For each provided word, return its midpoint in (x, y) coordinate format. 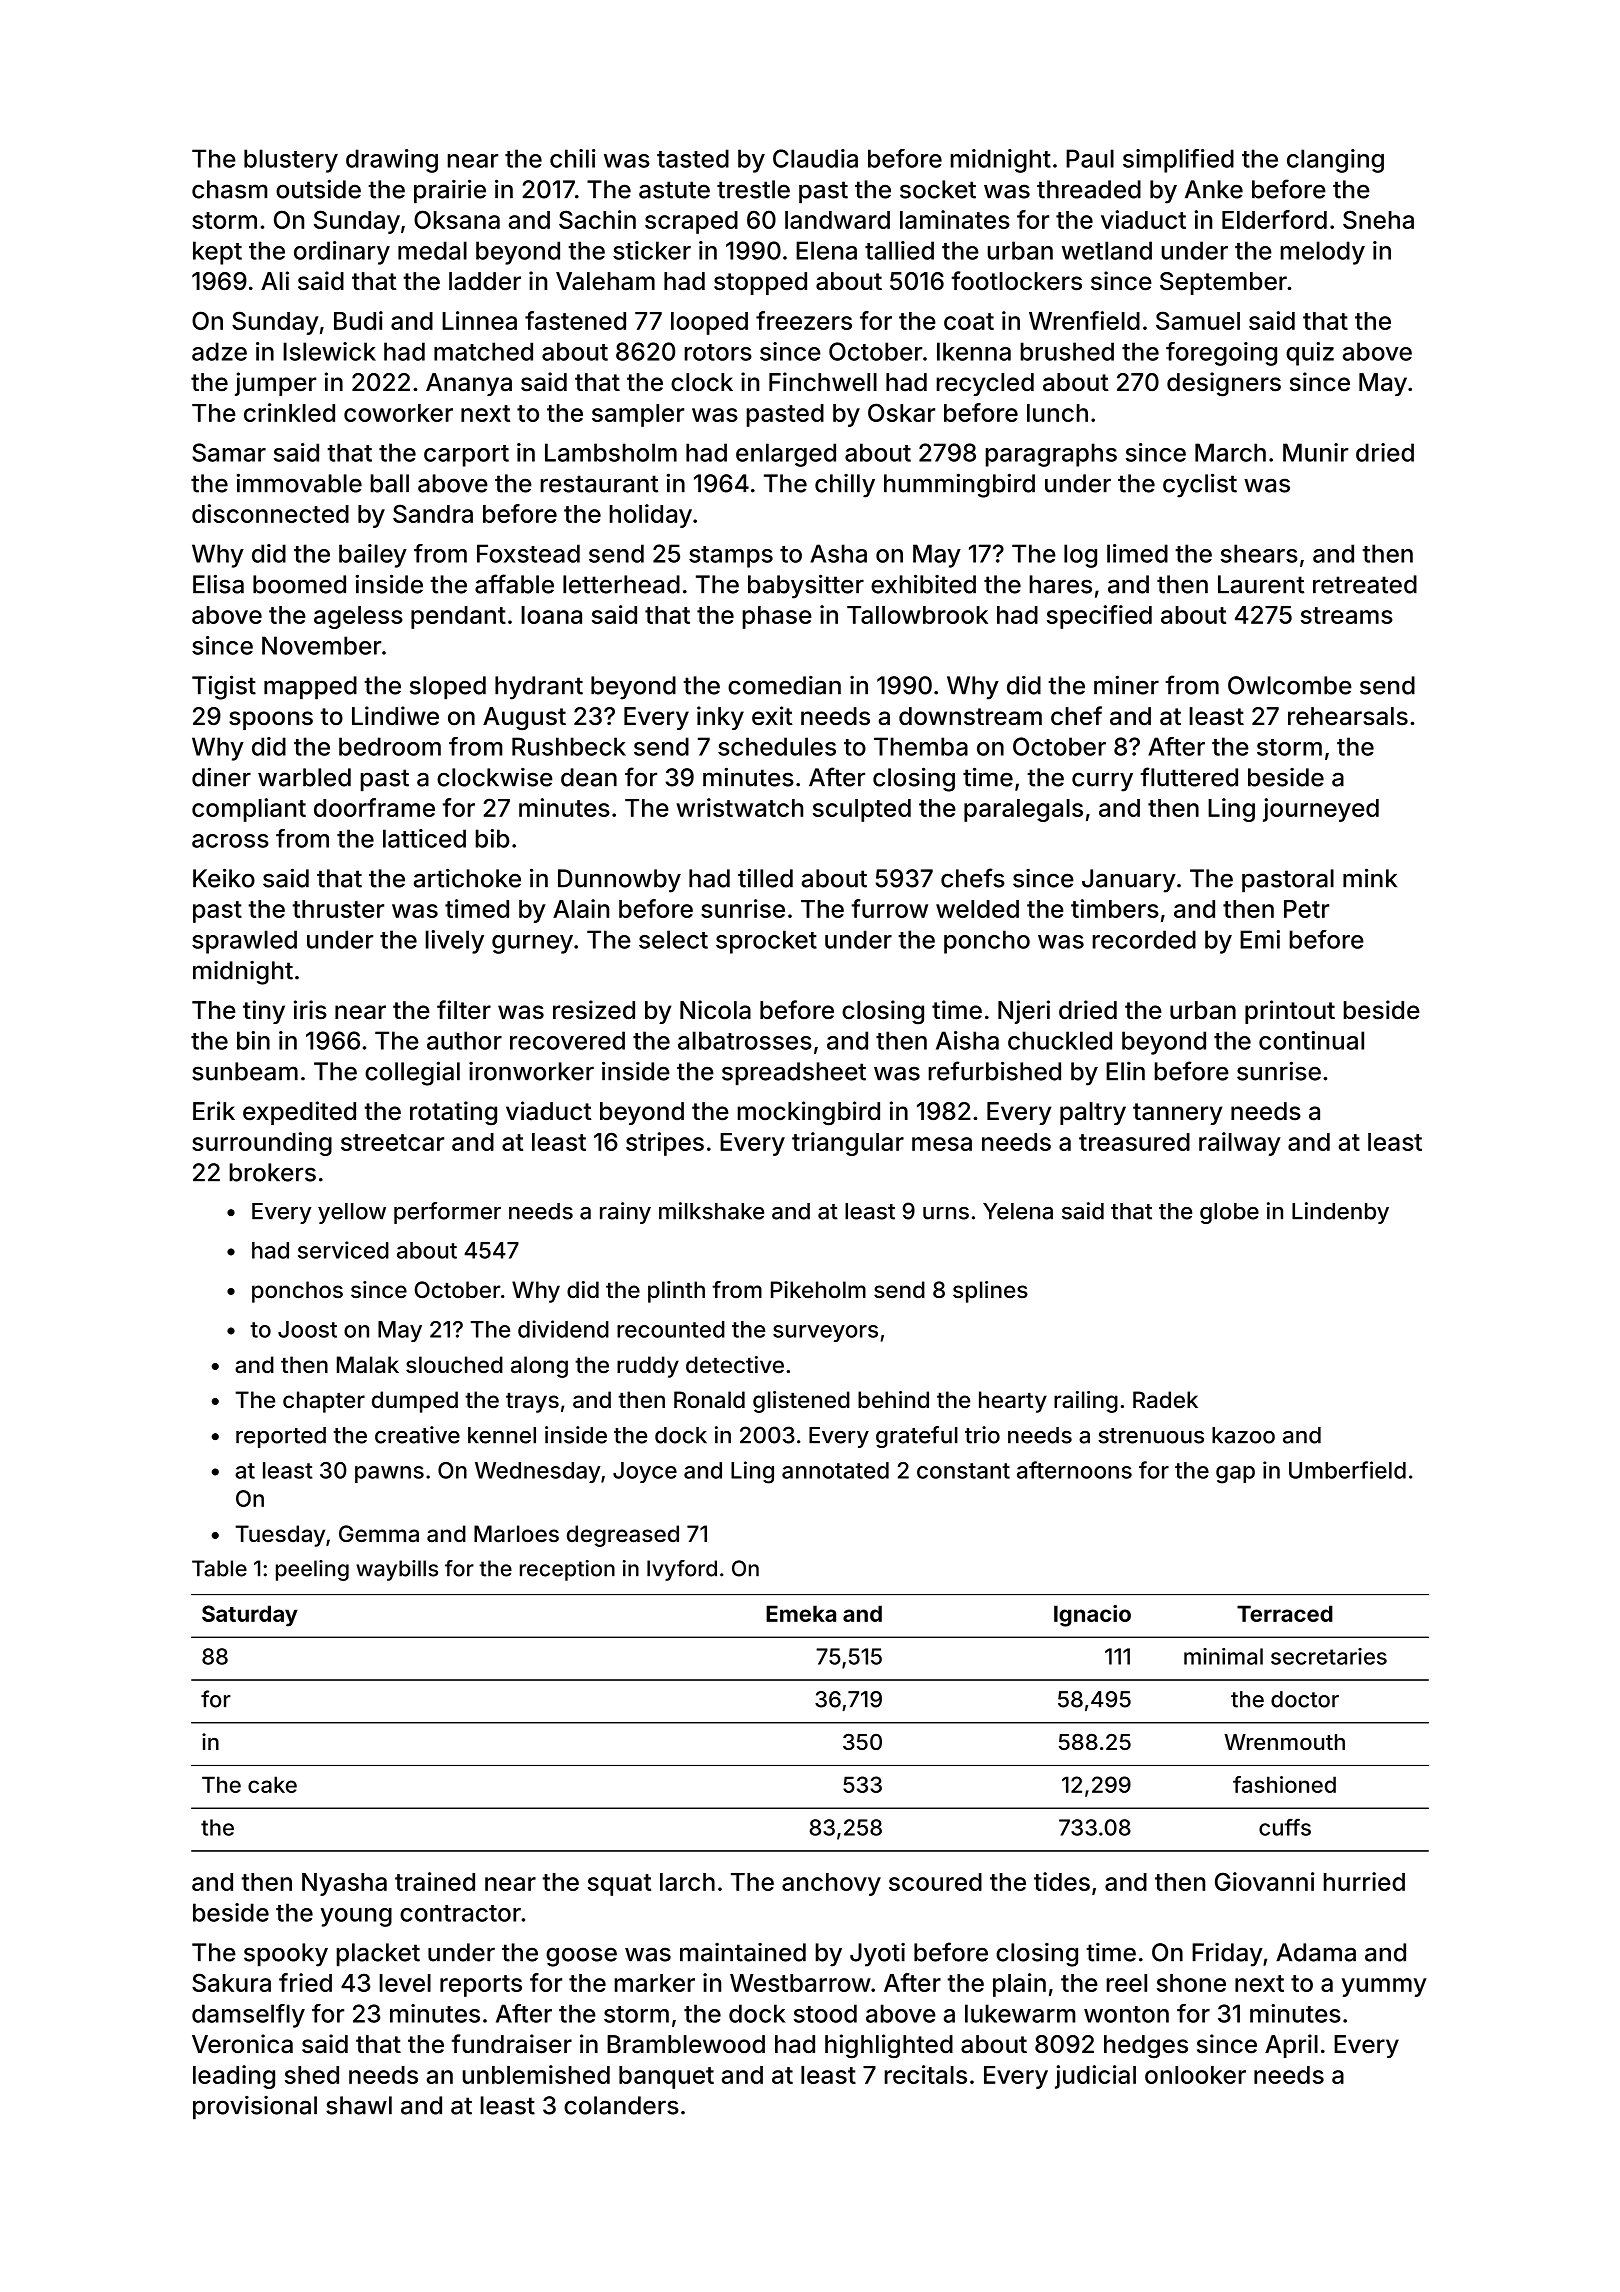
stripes (665, 1144)
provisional (255, 2108)
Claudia (815, 158)
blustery (291, 161)
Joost (307, 1329)
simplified (1178, 161)
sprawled (244, 942)
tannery (1177, 1114)
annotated (835, 1470)
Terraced (1285, 1613)
